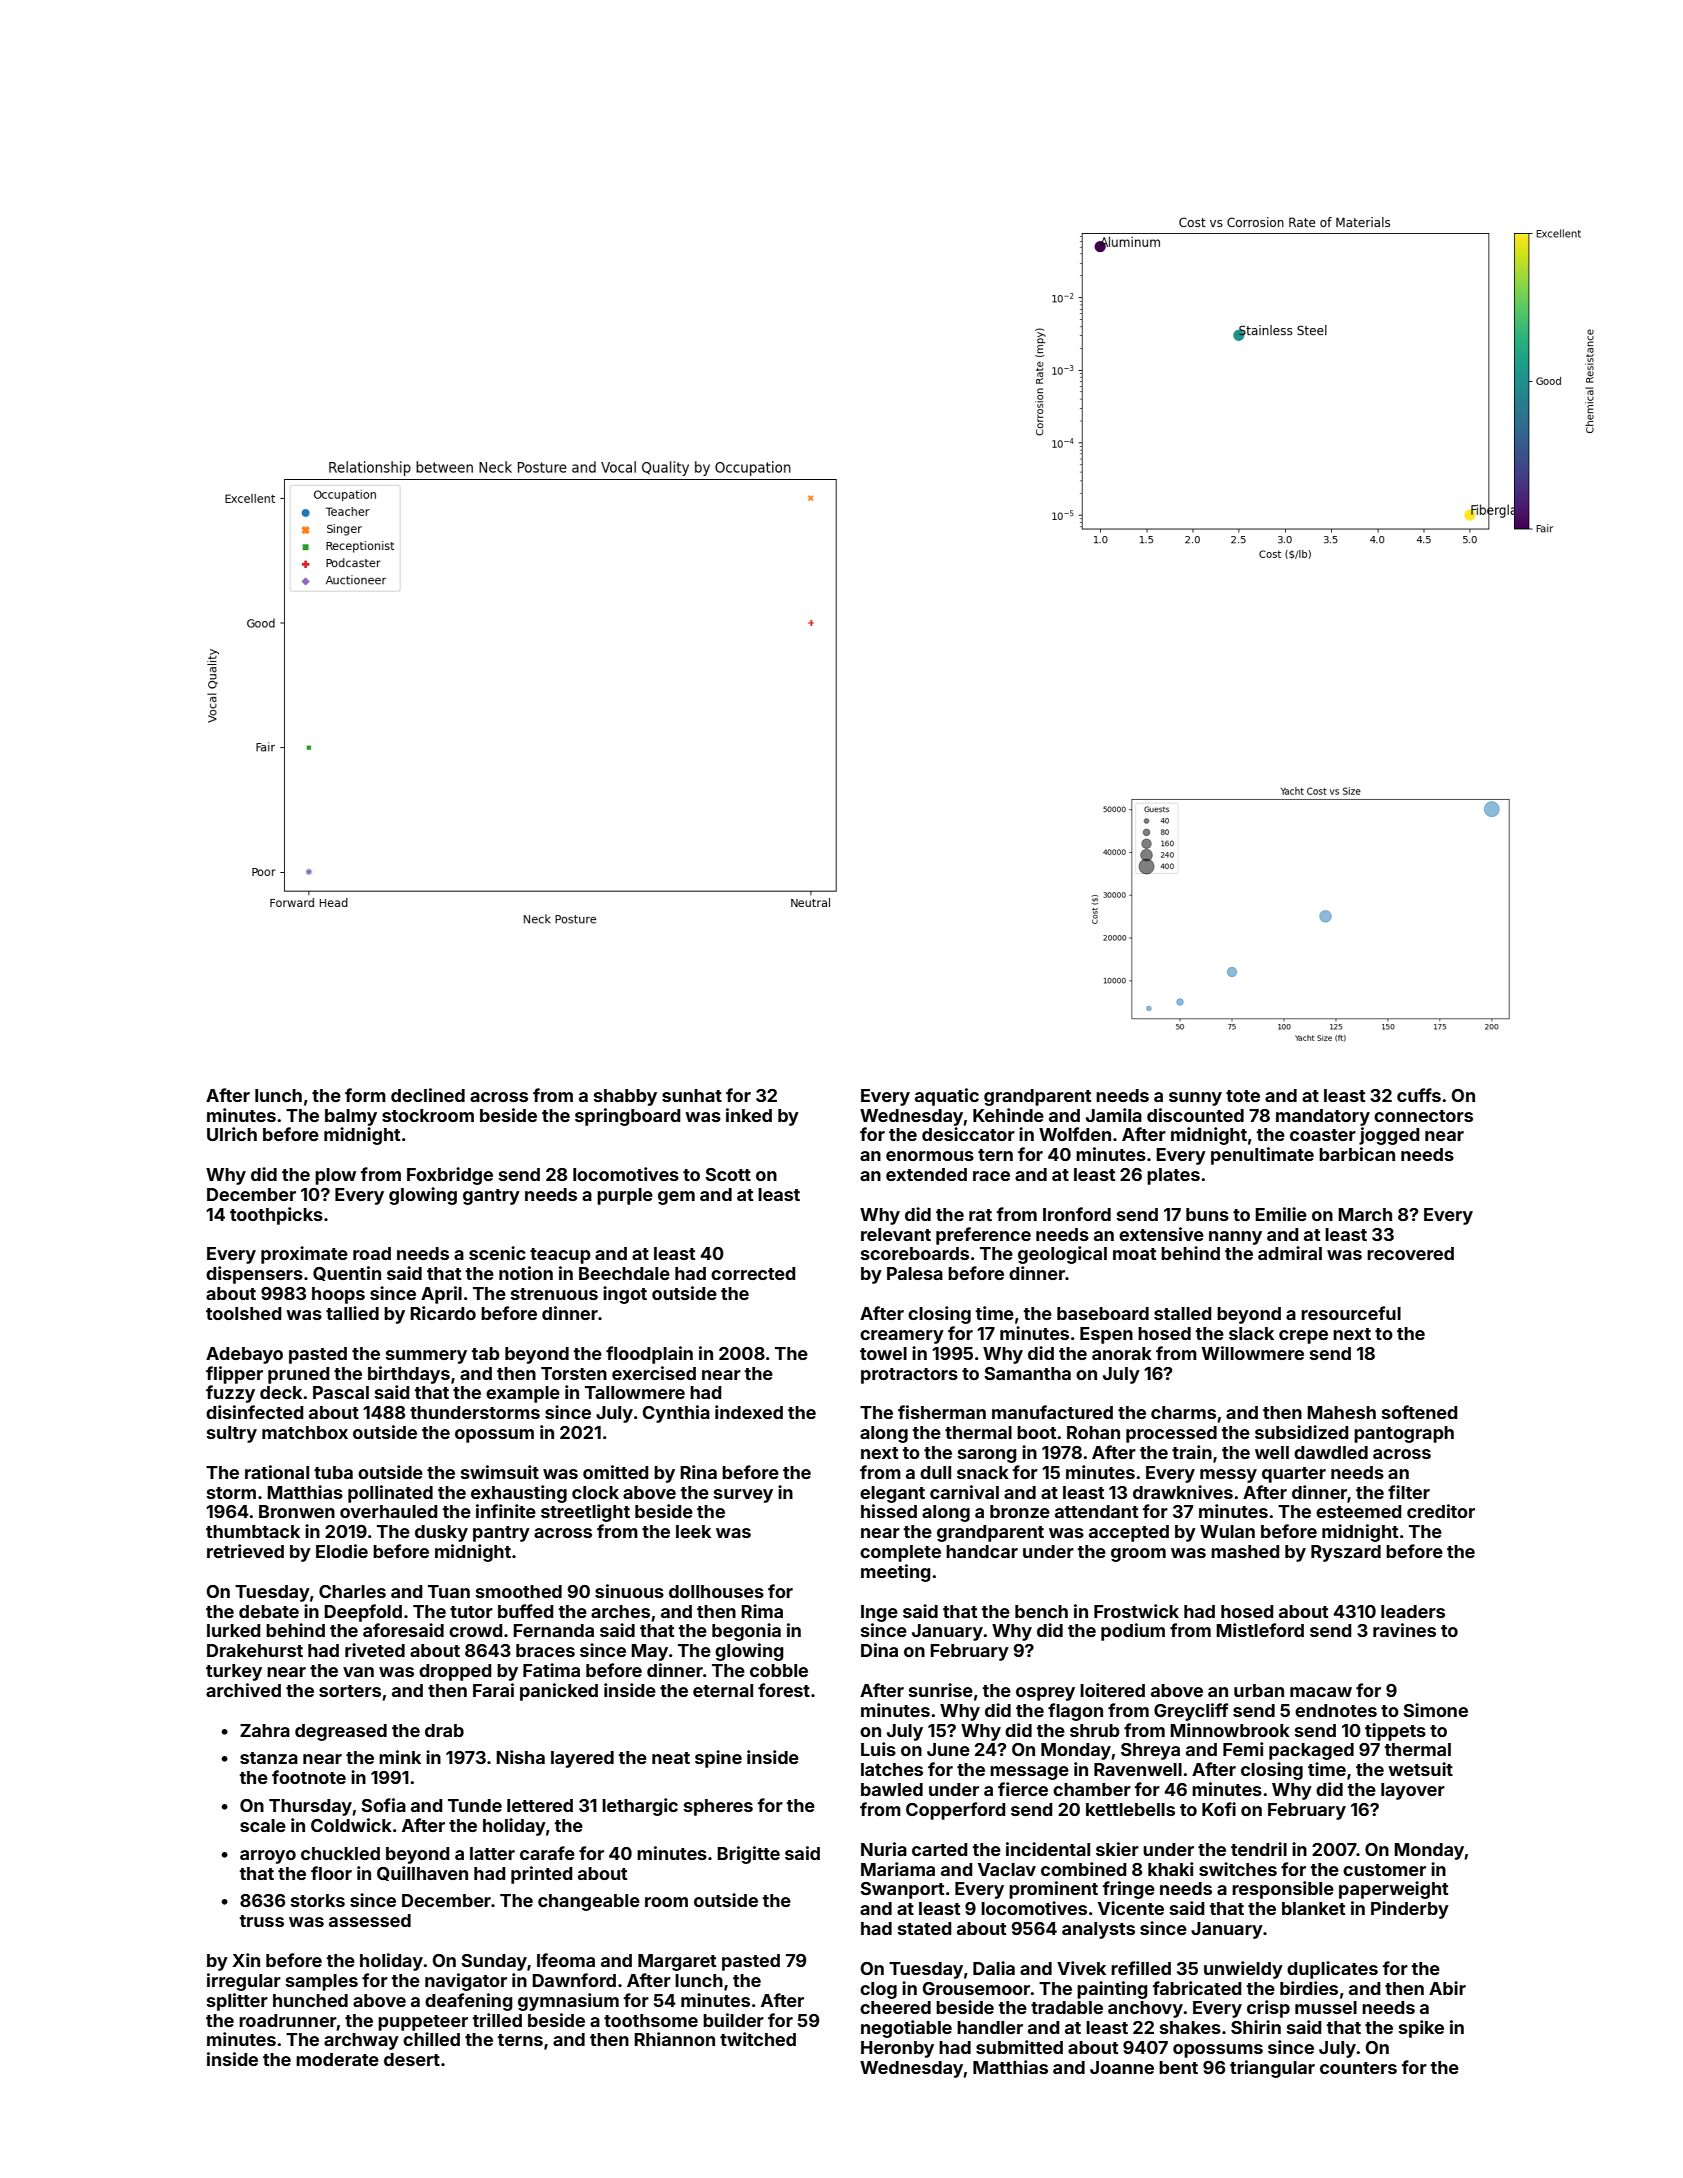 The image size is (1683, 2178). What do you see at coordinates (1435, 1710) in the screenshot?
I see `Simone` at bounding box center [1435, 1710].
